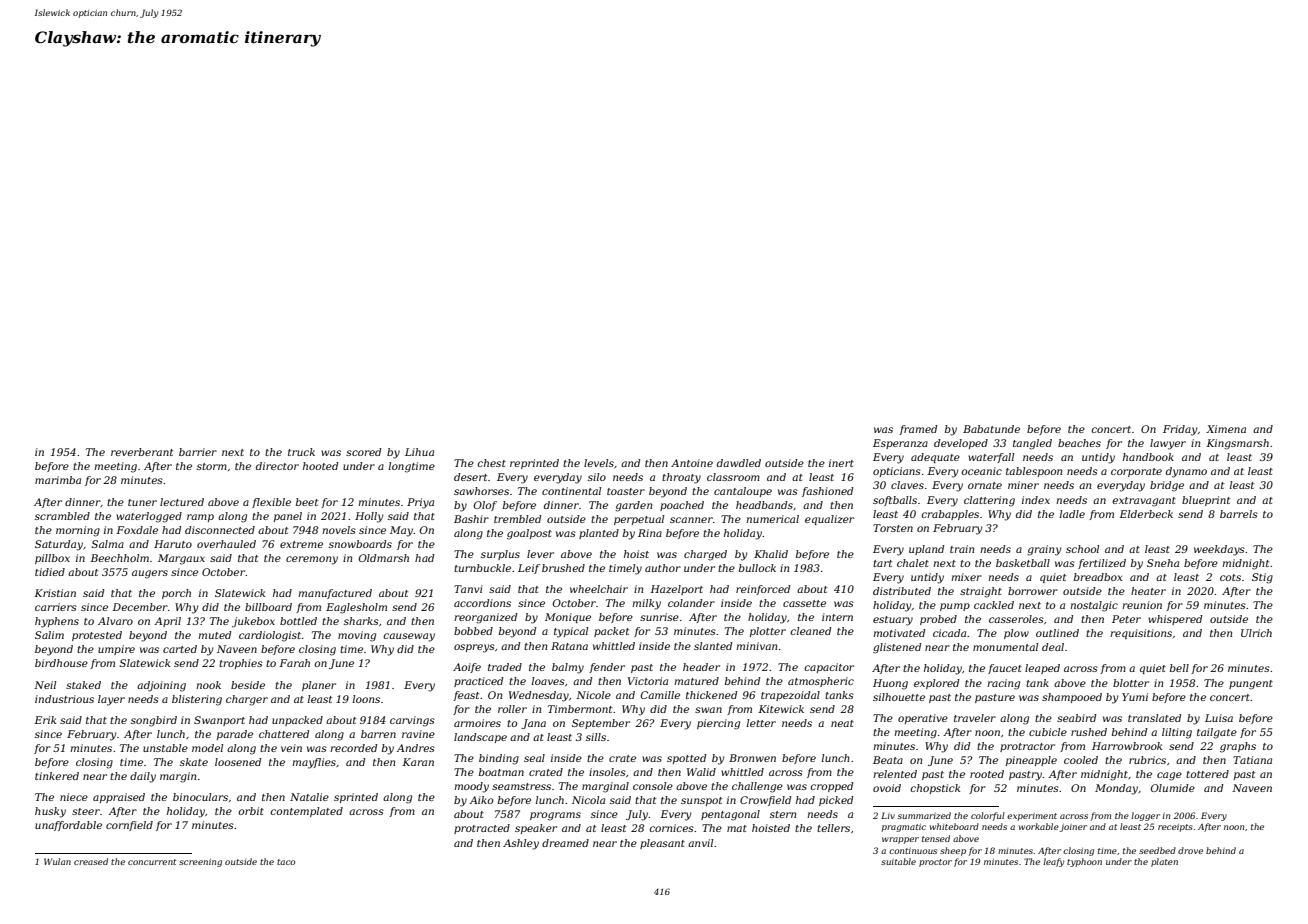  What do you see at coordinates (626, 491) in the screenshot?
I see `toaster` at bounding box center [626, 491].
